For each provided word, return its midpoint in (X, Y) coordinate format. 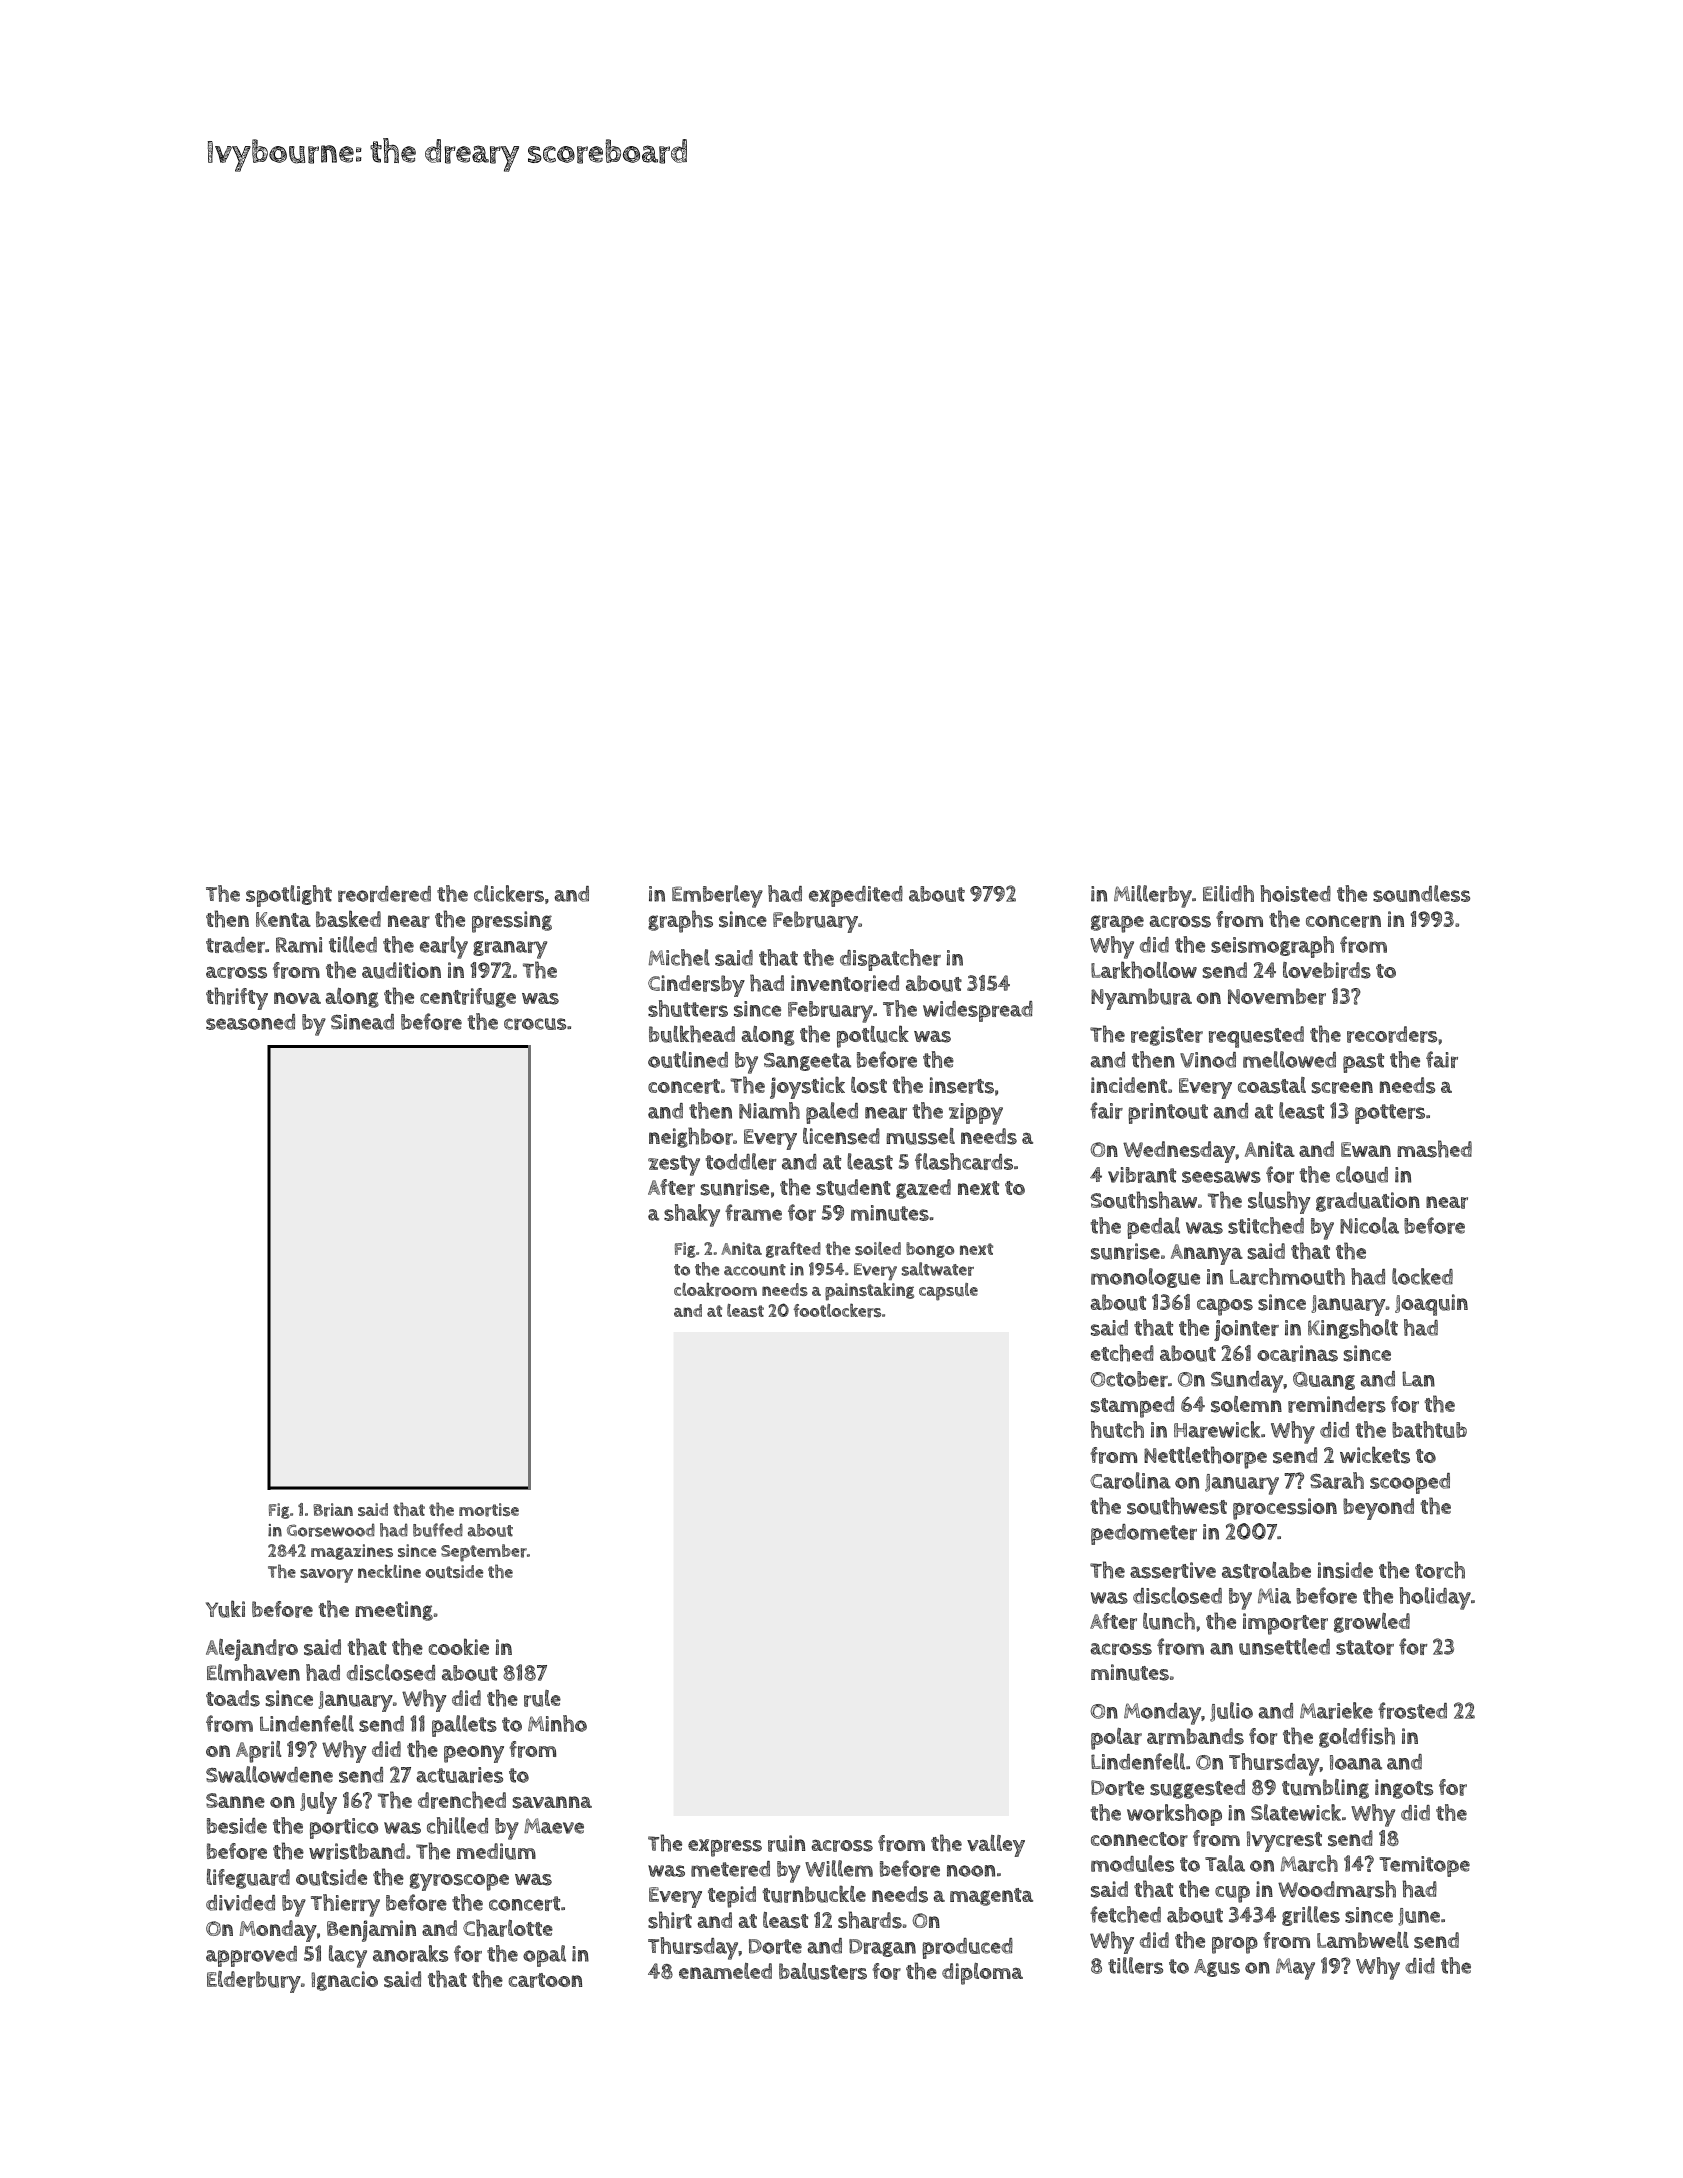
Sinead (362, 1022)
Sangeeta (807, 1062)
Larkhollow (1144, 970)
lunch (1169, 1621)
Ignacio (344, 1981)
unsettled (1284, 1646)
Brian (333, 1510)
